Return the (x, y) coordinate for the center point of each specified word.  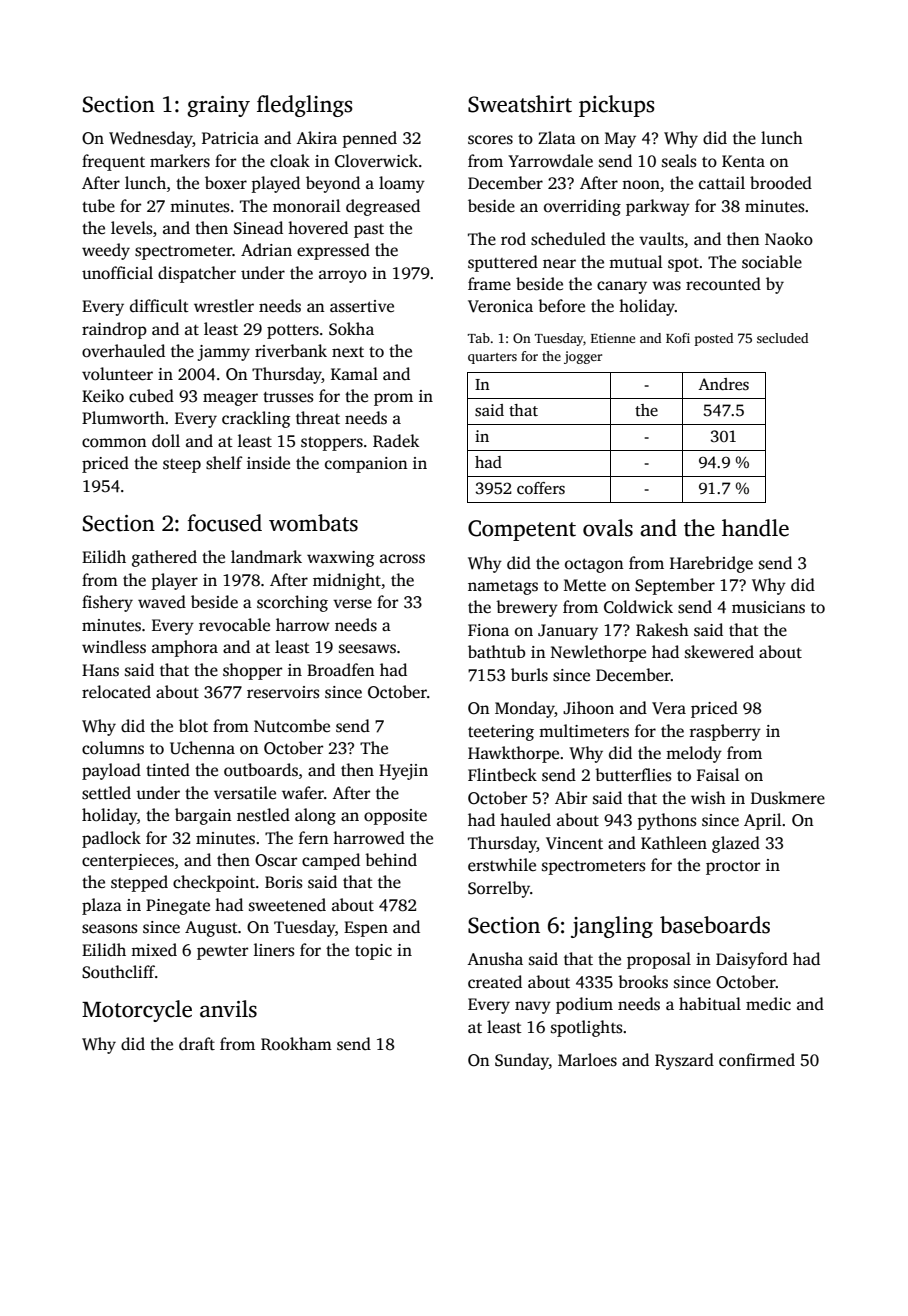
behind (391, 860)
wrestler (224, 306)
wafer (303, 793)
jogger (583, 357)
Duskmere (788, 798)
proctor (733, 868)
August (211, 929)
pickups (617, 106)
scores (490, 140)
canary (622, 287)
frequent (113, 162)
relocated (116, 692)
